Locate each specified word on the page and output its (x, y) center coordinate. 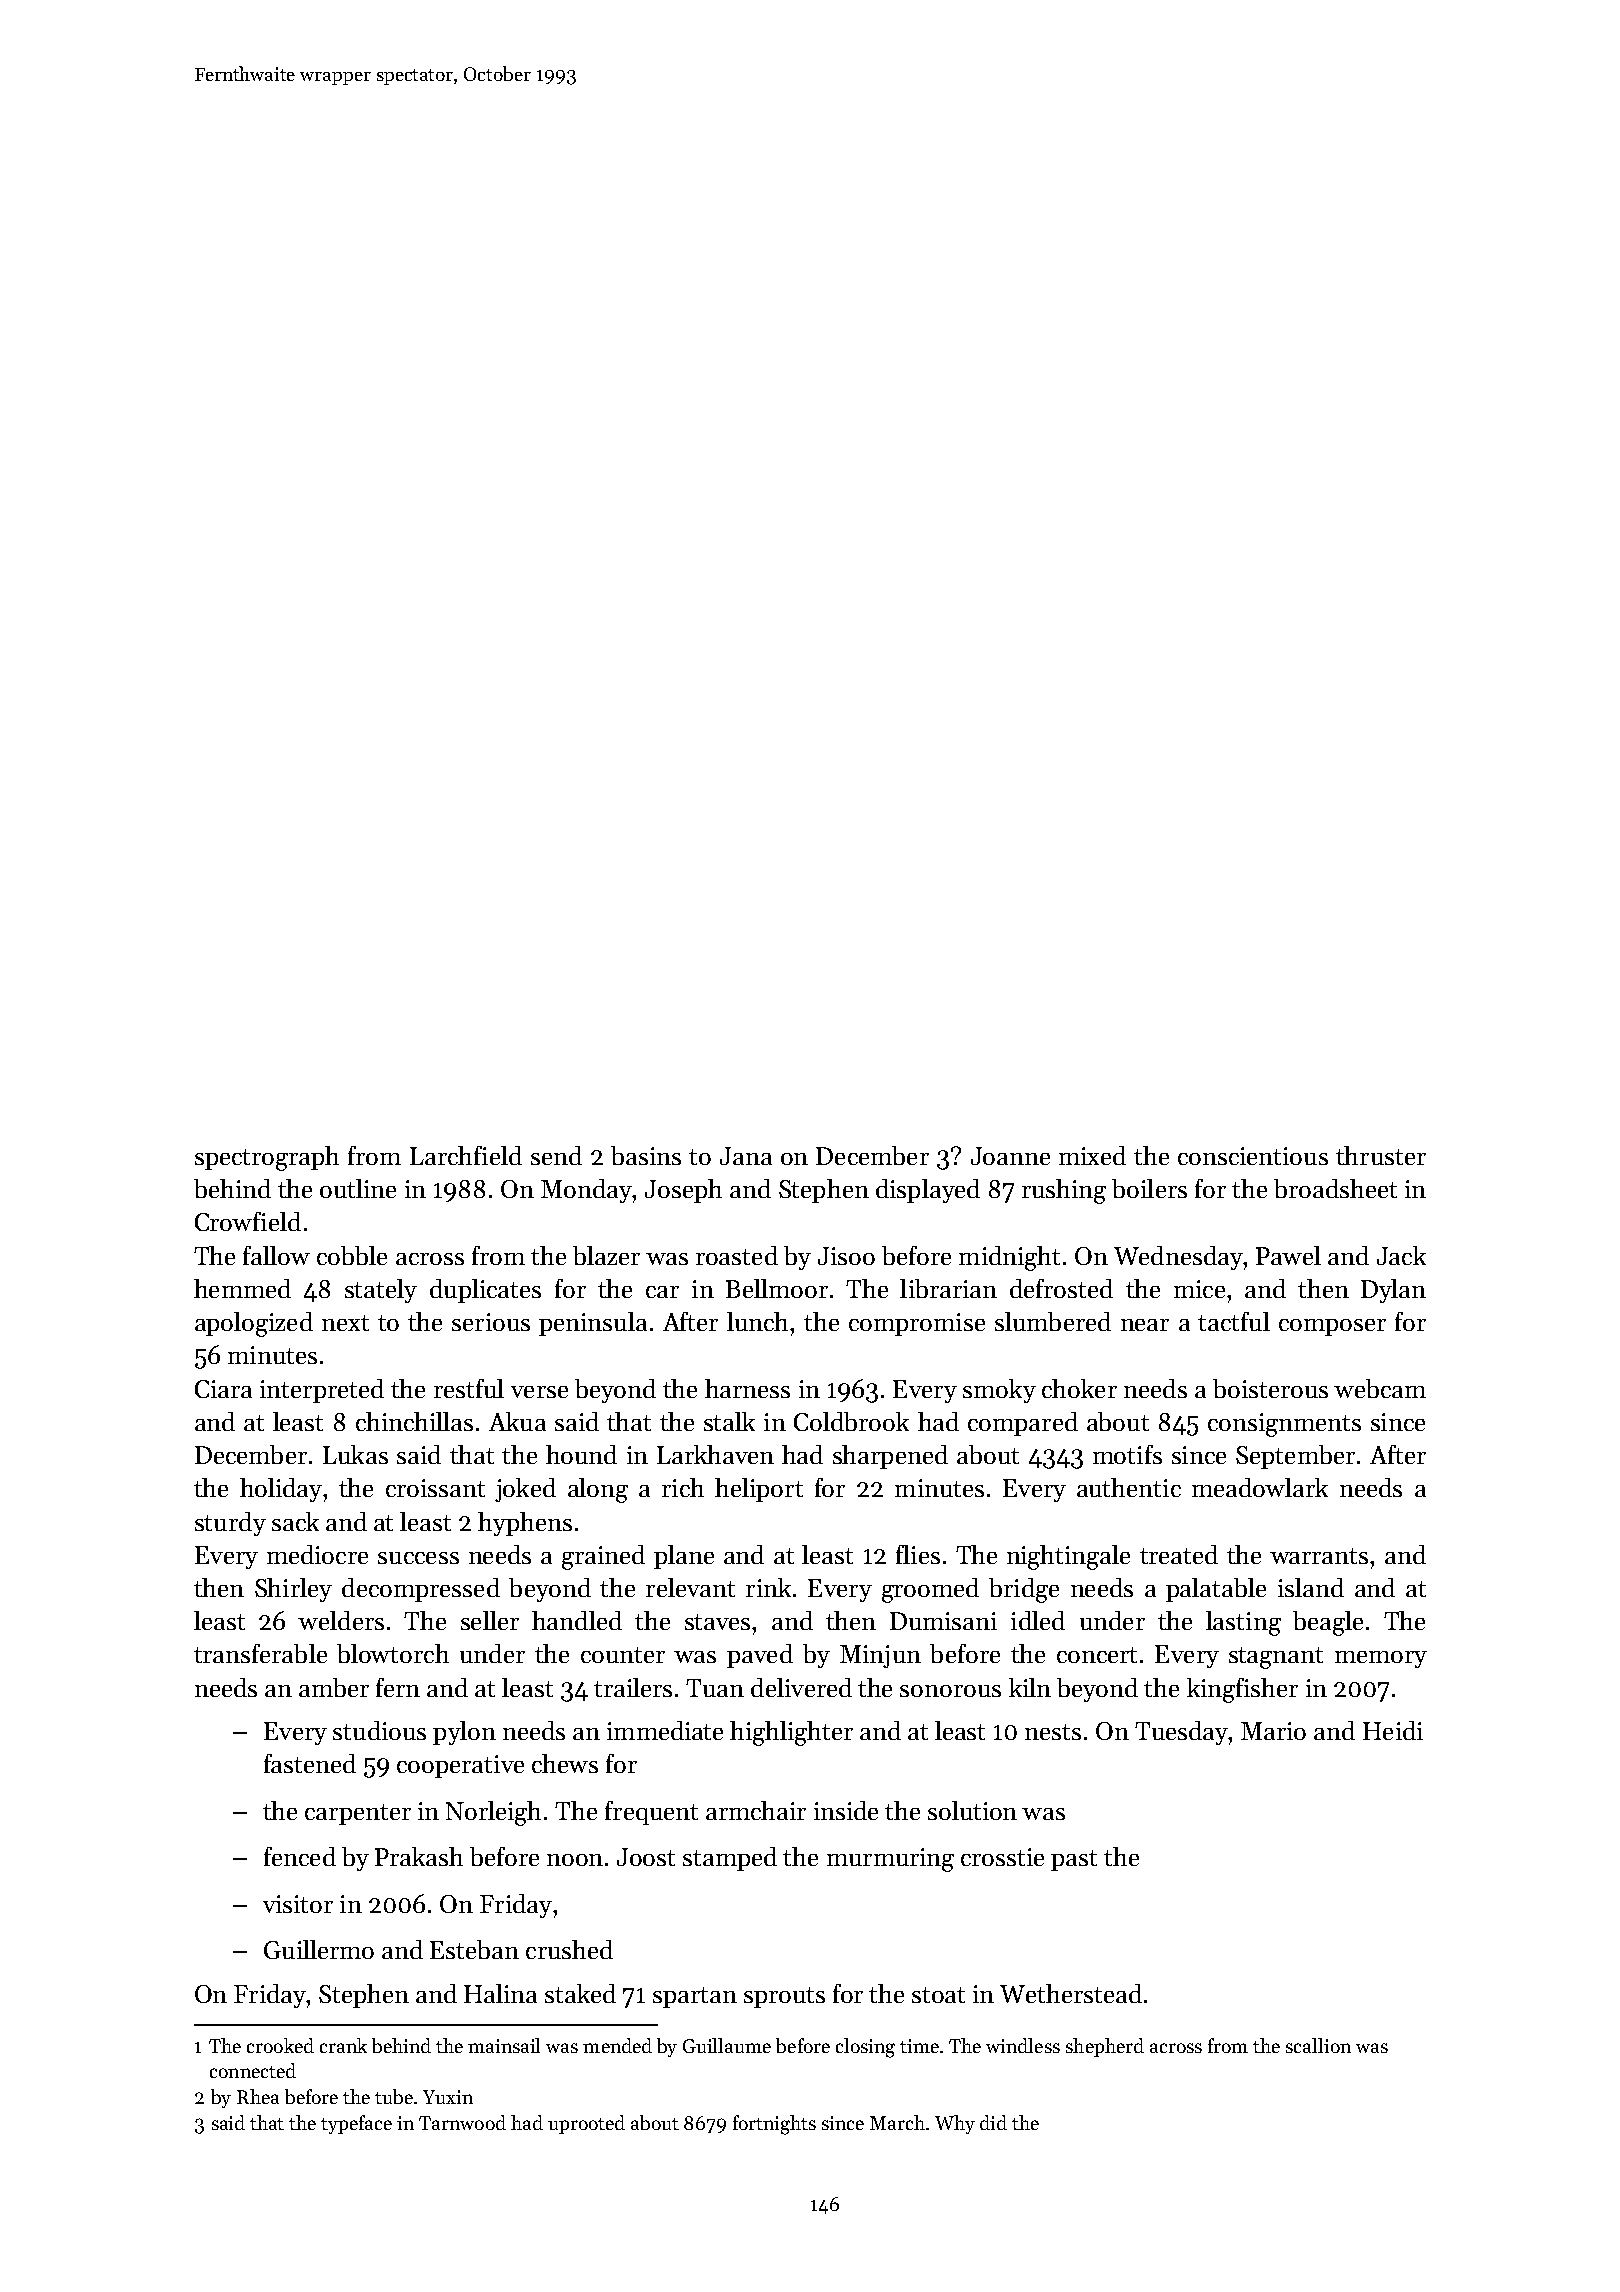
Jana (746, 1156)
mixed (1092, 1155)
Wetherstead (1071, 1993)
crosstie (1002, 1857)
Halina (500, 1993)
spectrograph (267, 1158)
